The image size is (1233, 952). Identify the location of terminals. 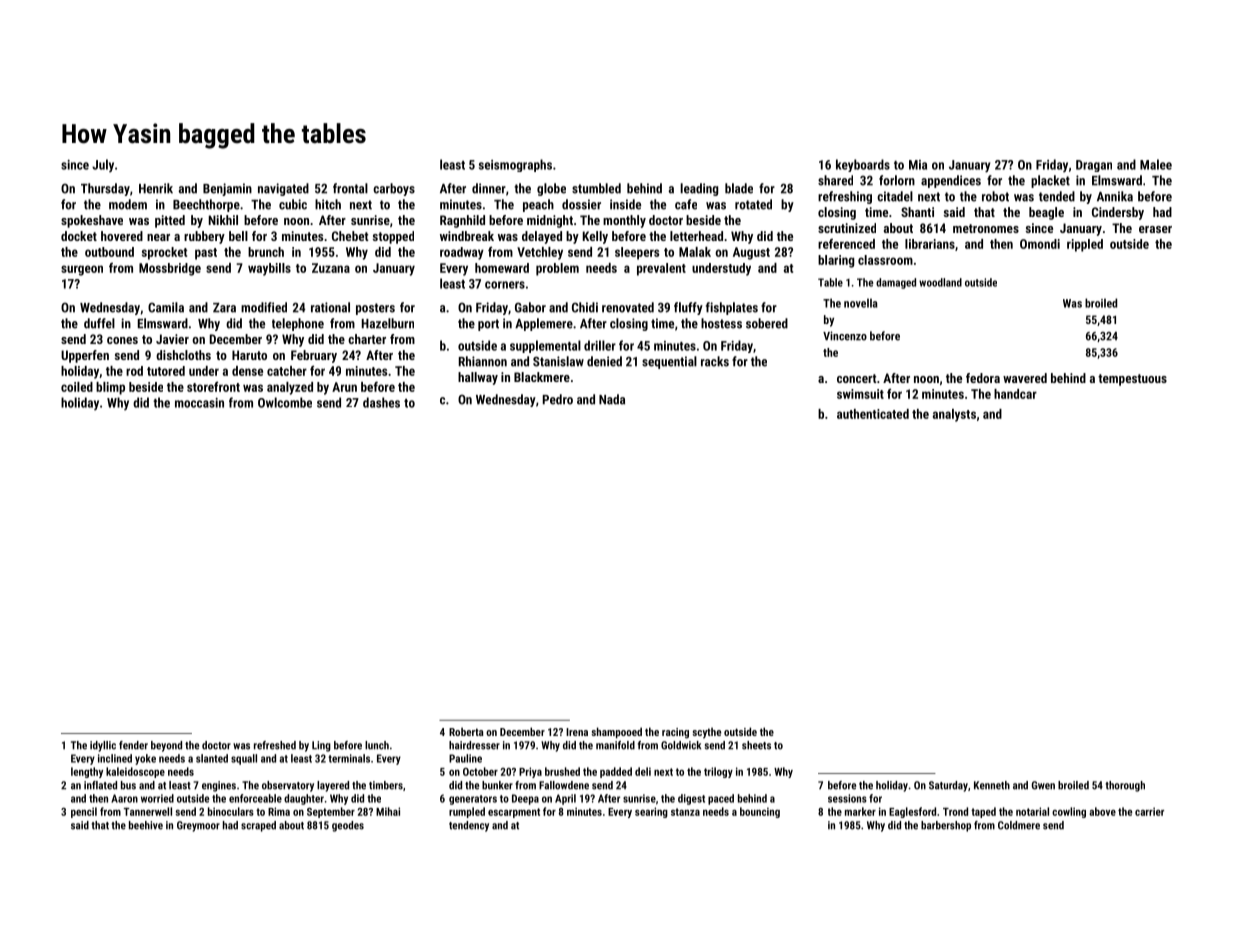
(349, 758).
